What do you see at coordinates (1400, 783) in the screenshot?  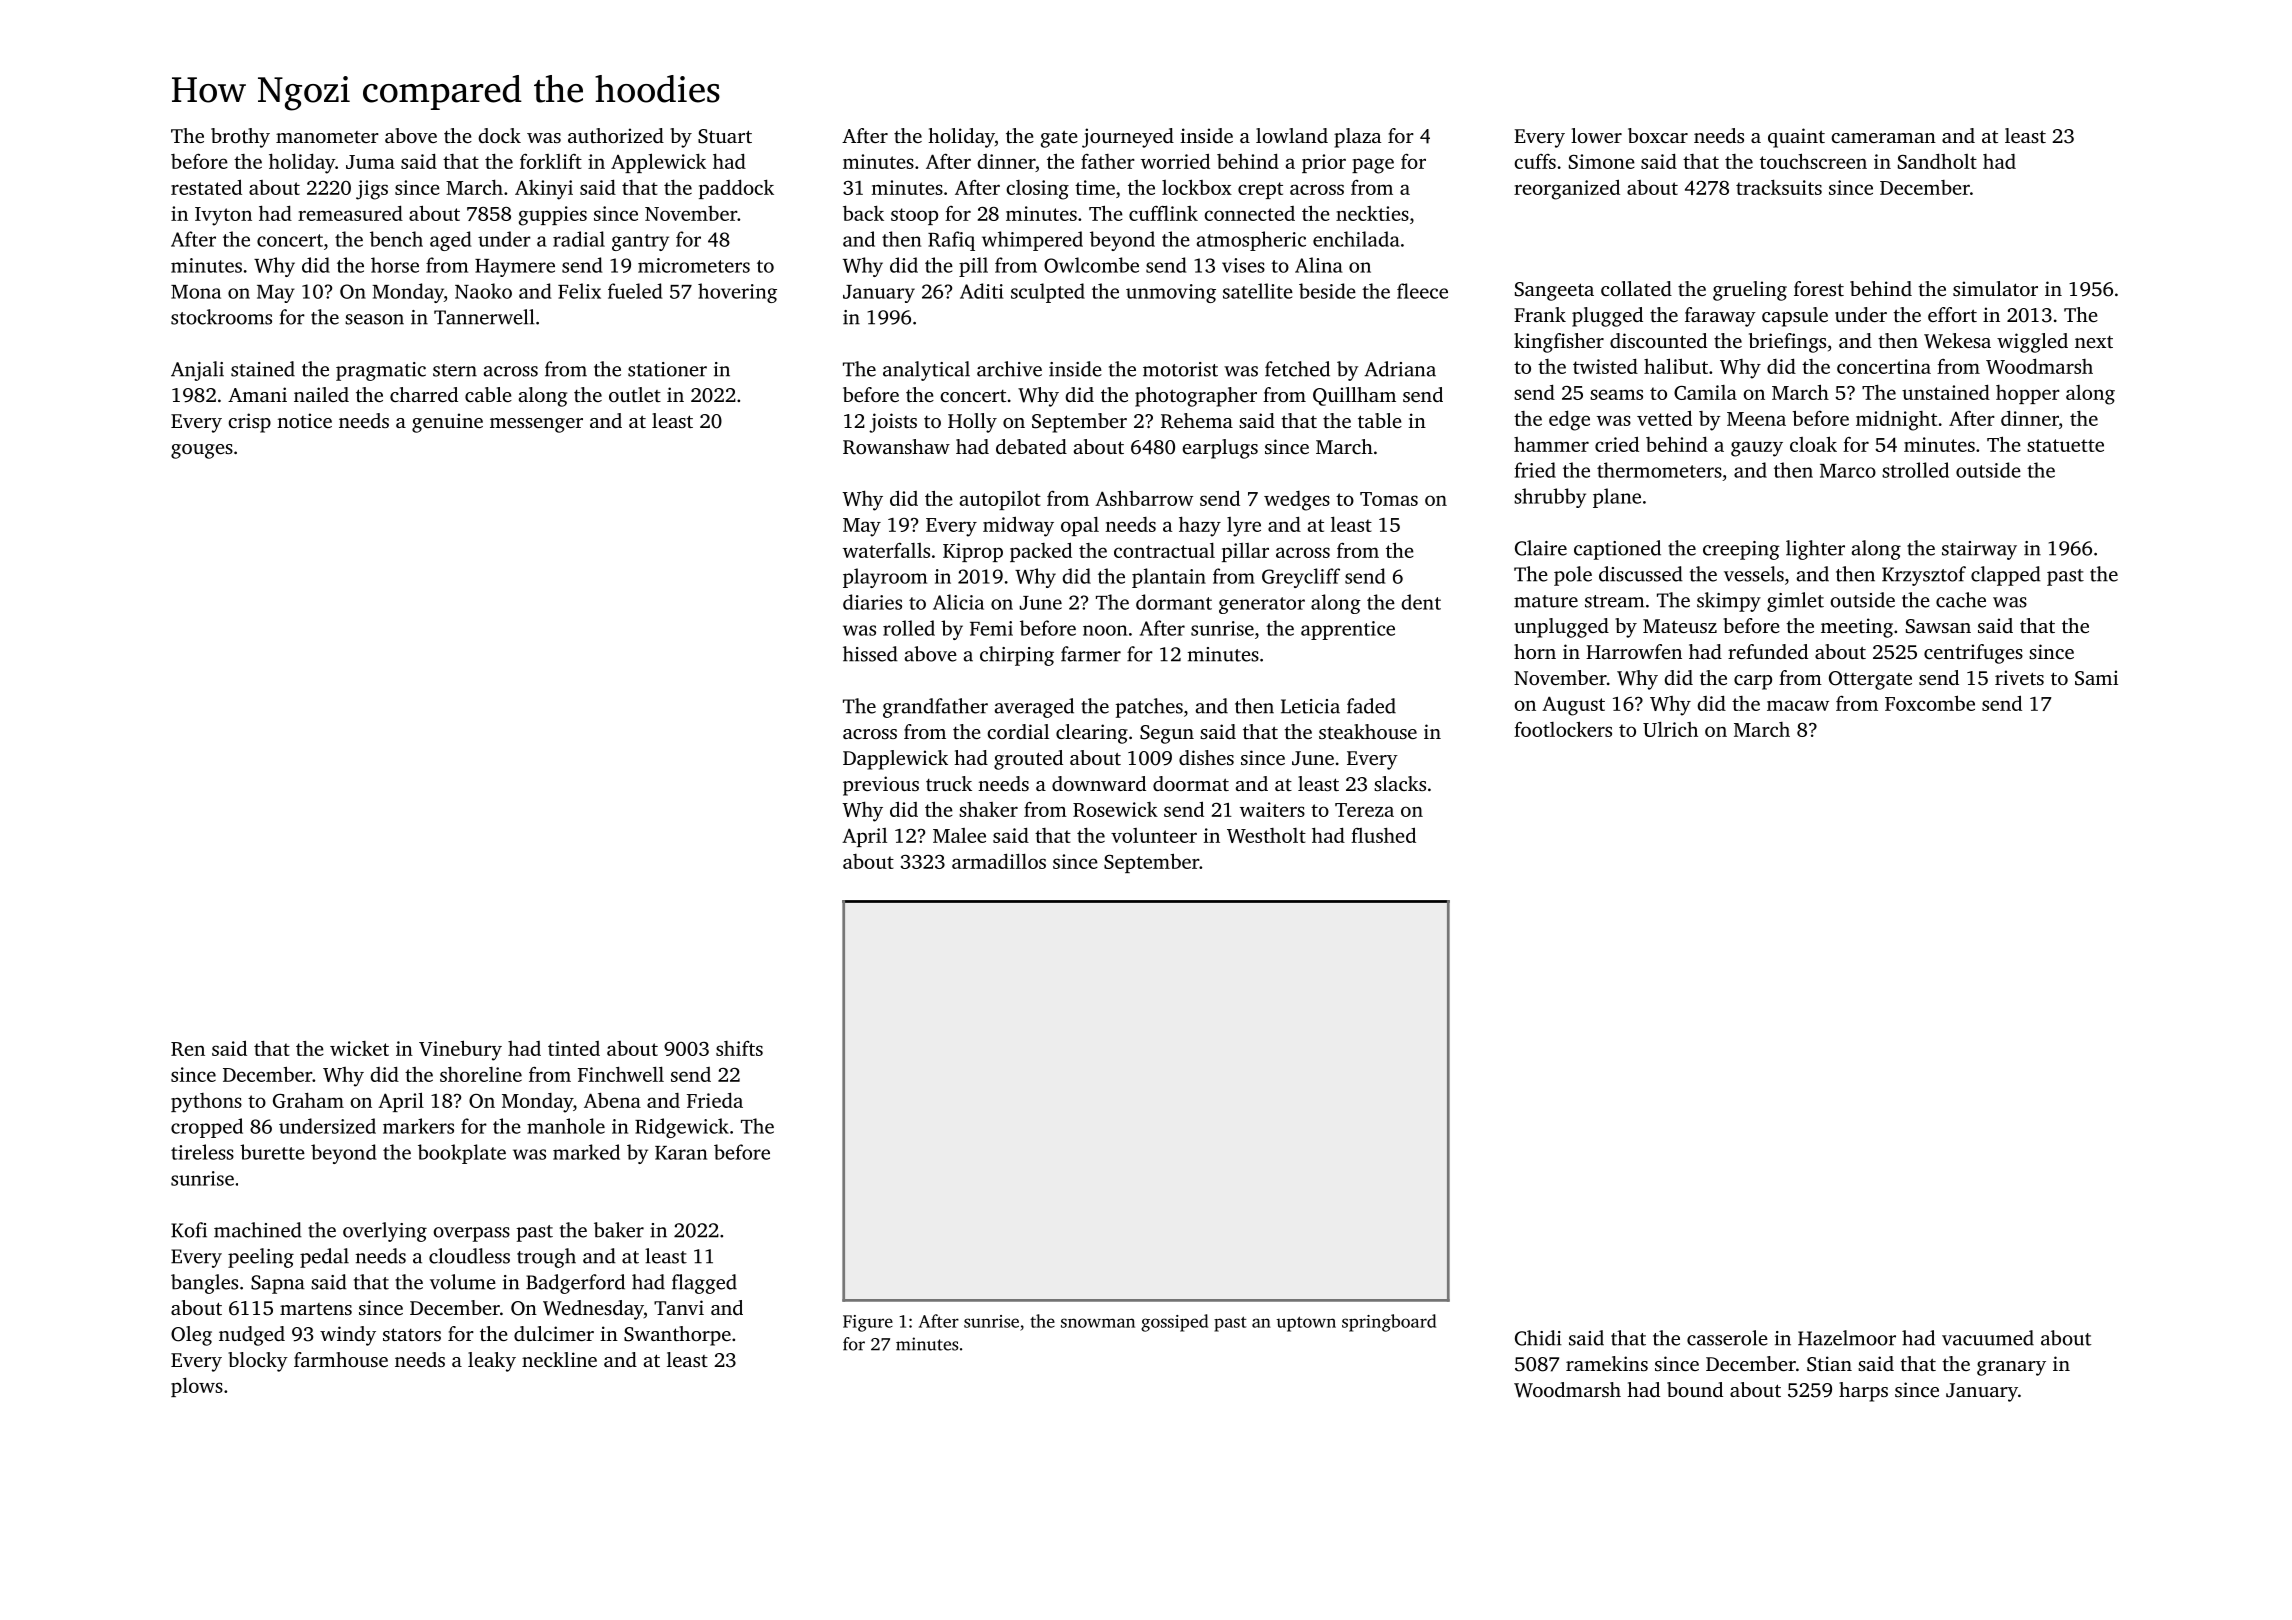 I see `slacks` at bounding box center [1400, 783].
